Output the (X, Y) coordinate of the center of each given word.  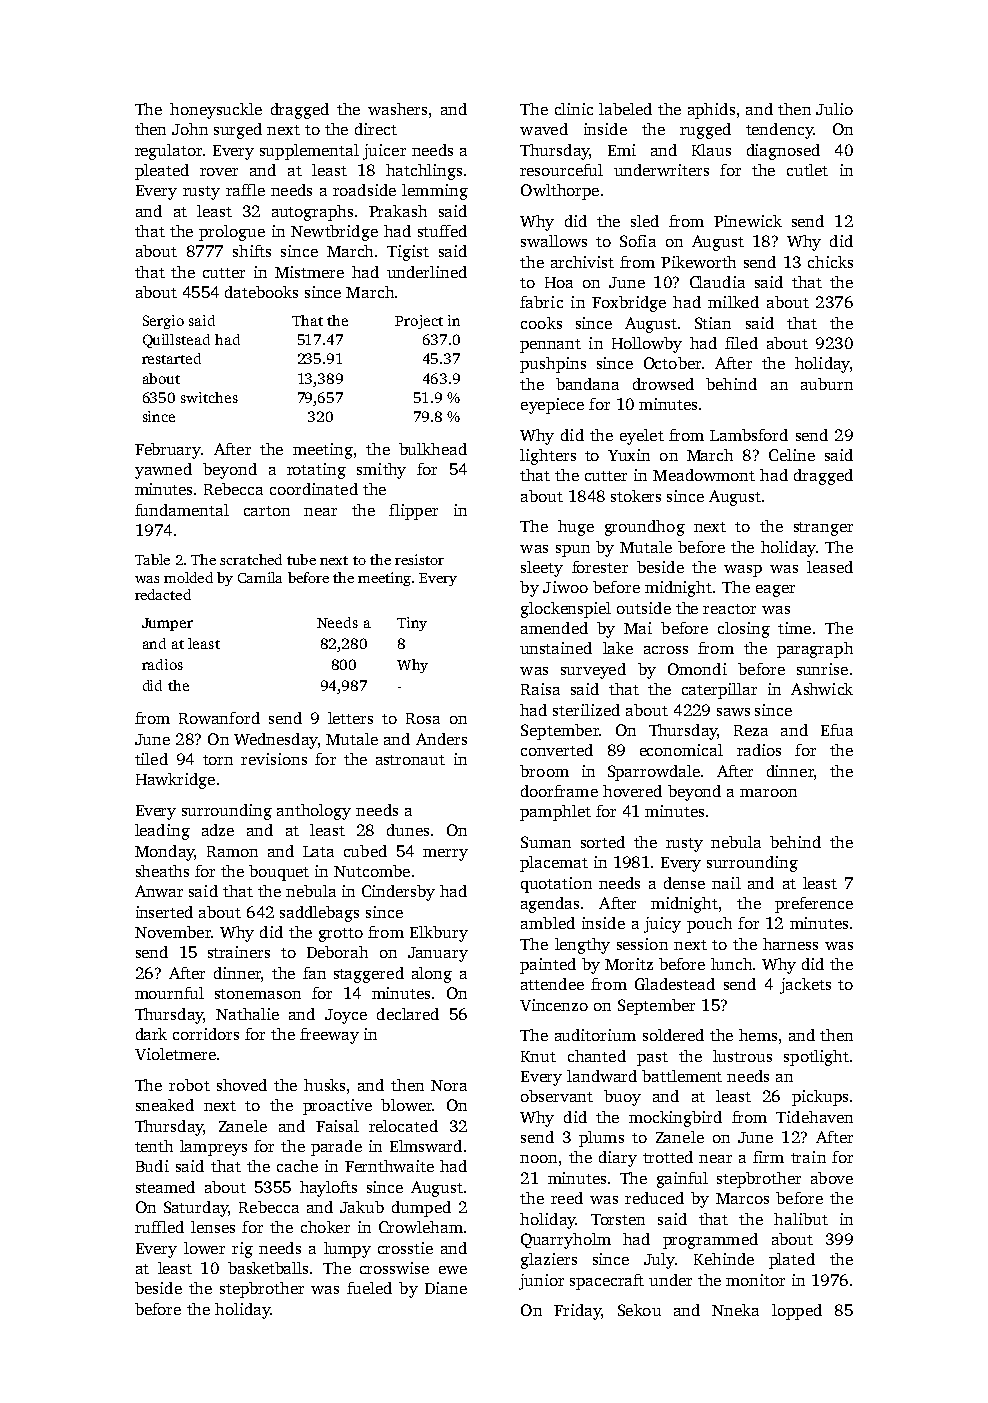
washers (397, 109)
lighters (548, 457)
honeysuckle (216, 111)
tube (301, 559)
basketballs (268, 1268)
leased (830, 567)
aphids (711, 111)
